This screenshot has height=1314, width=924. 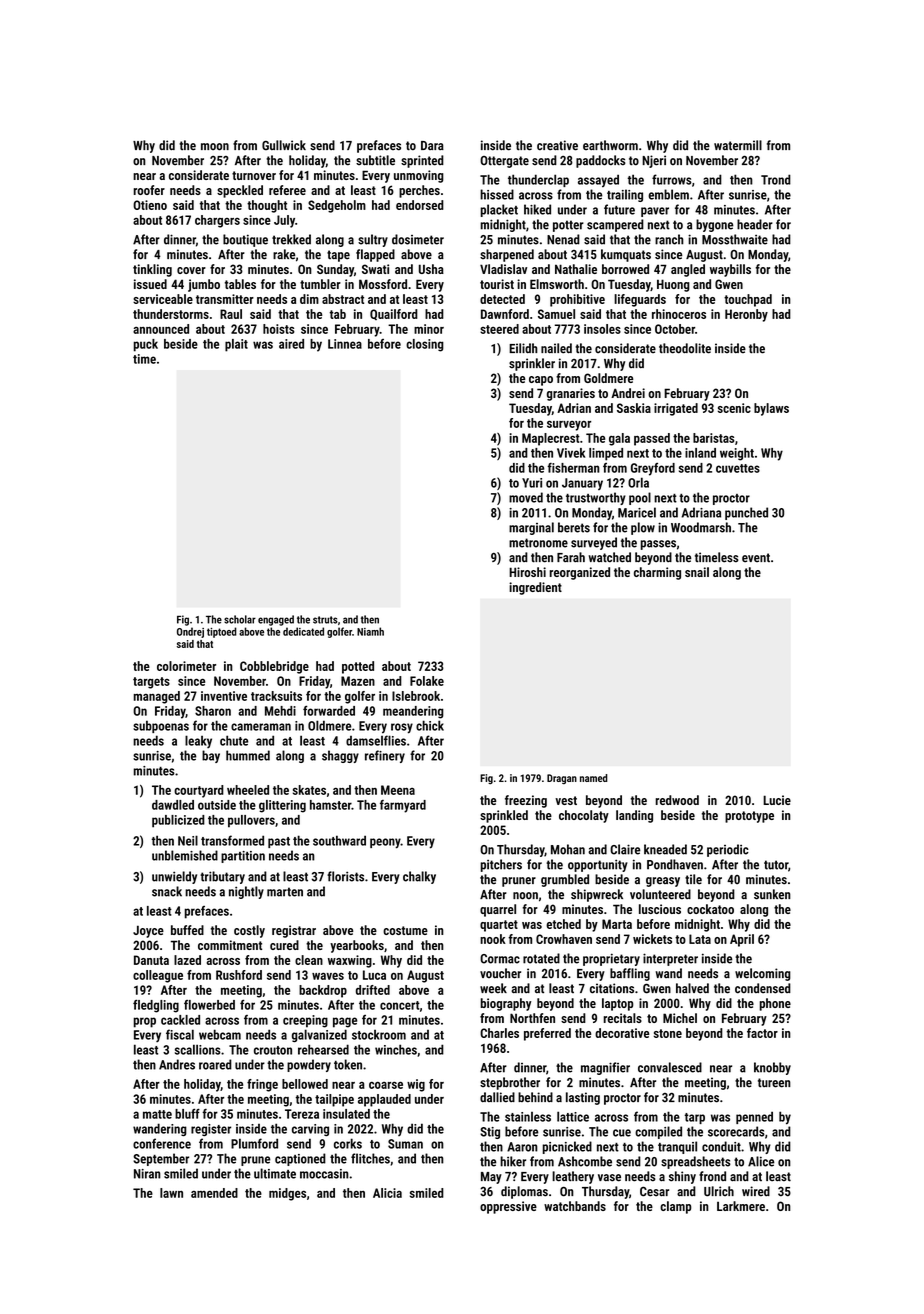 I want to click on publicized, so click(x=178, y=821).
